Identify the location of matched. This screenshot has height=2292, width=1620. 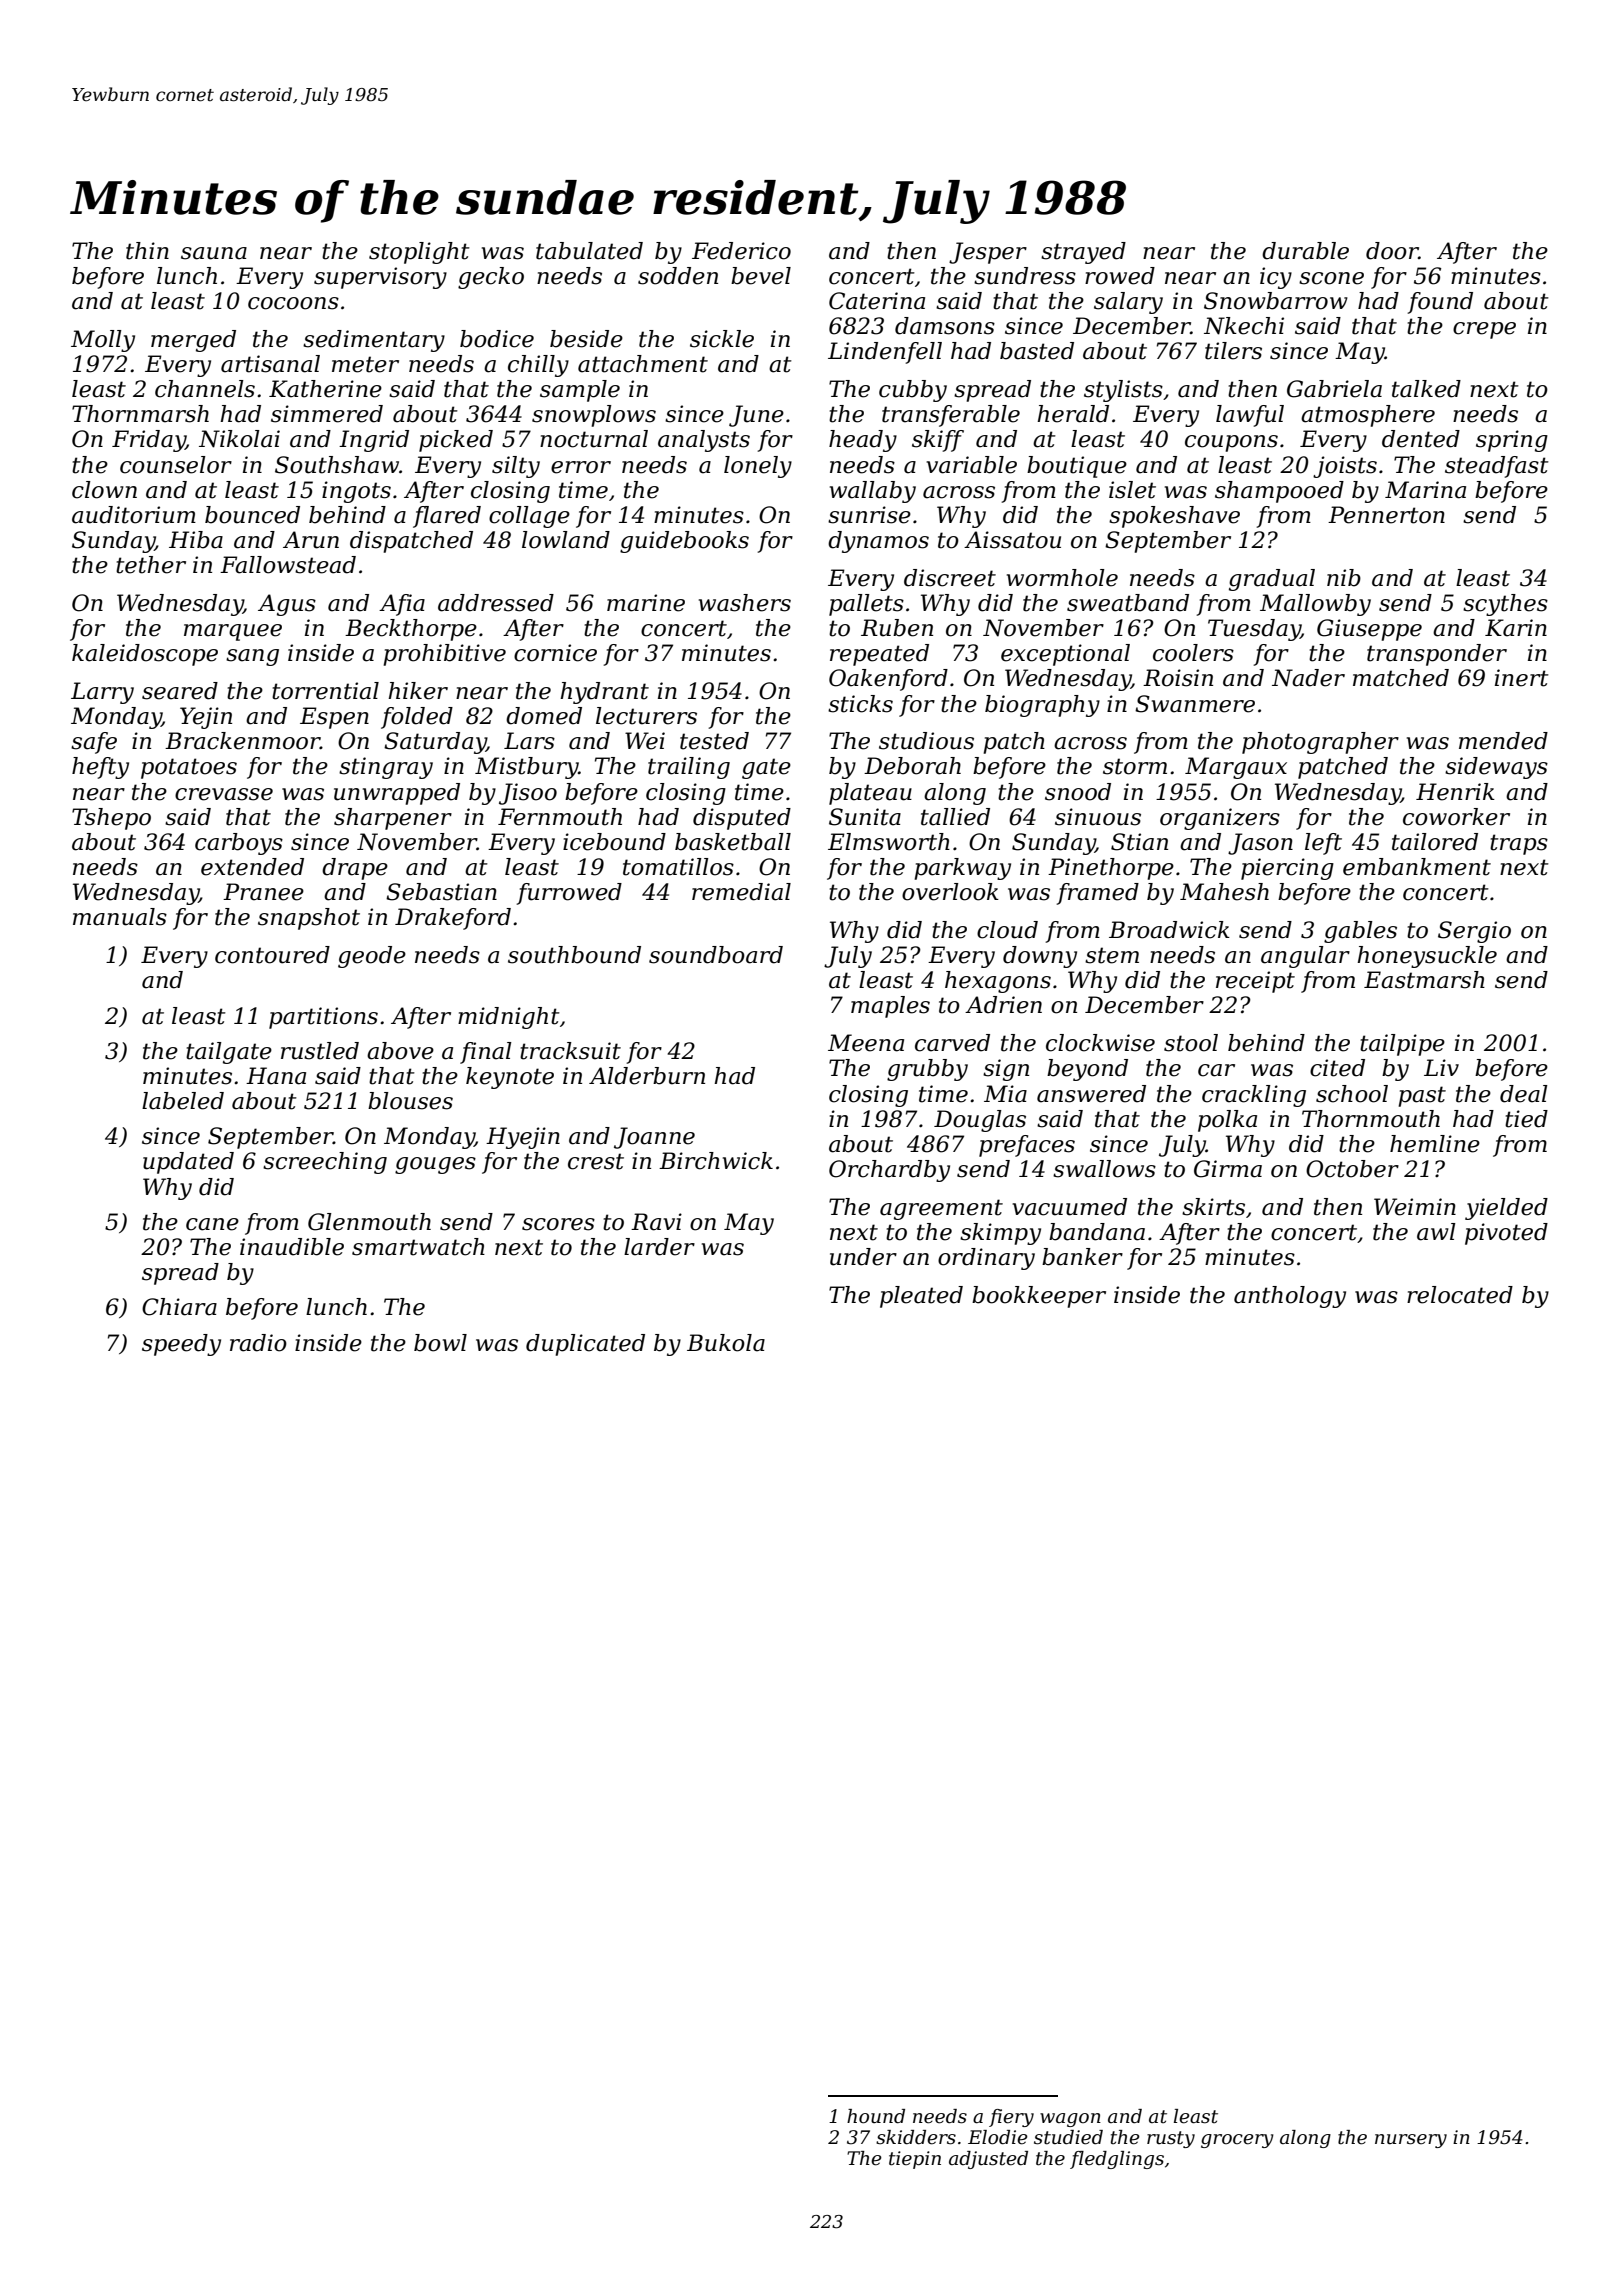
(1401, 678).
